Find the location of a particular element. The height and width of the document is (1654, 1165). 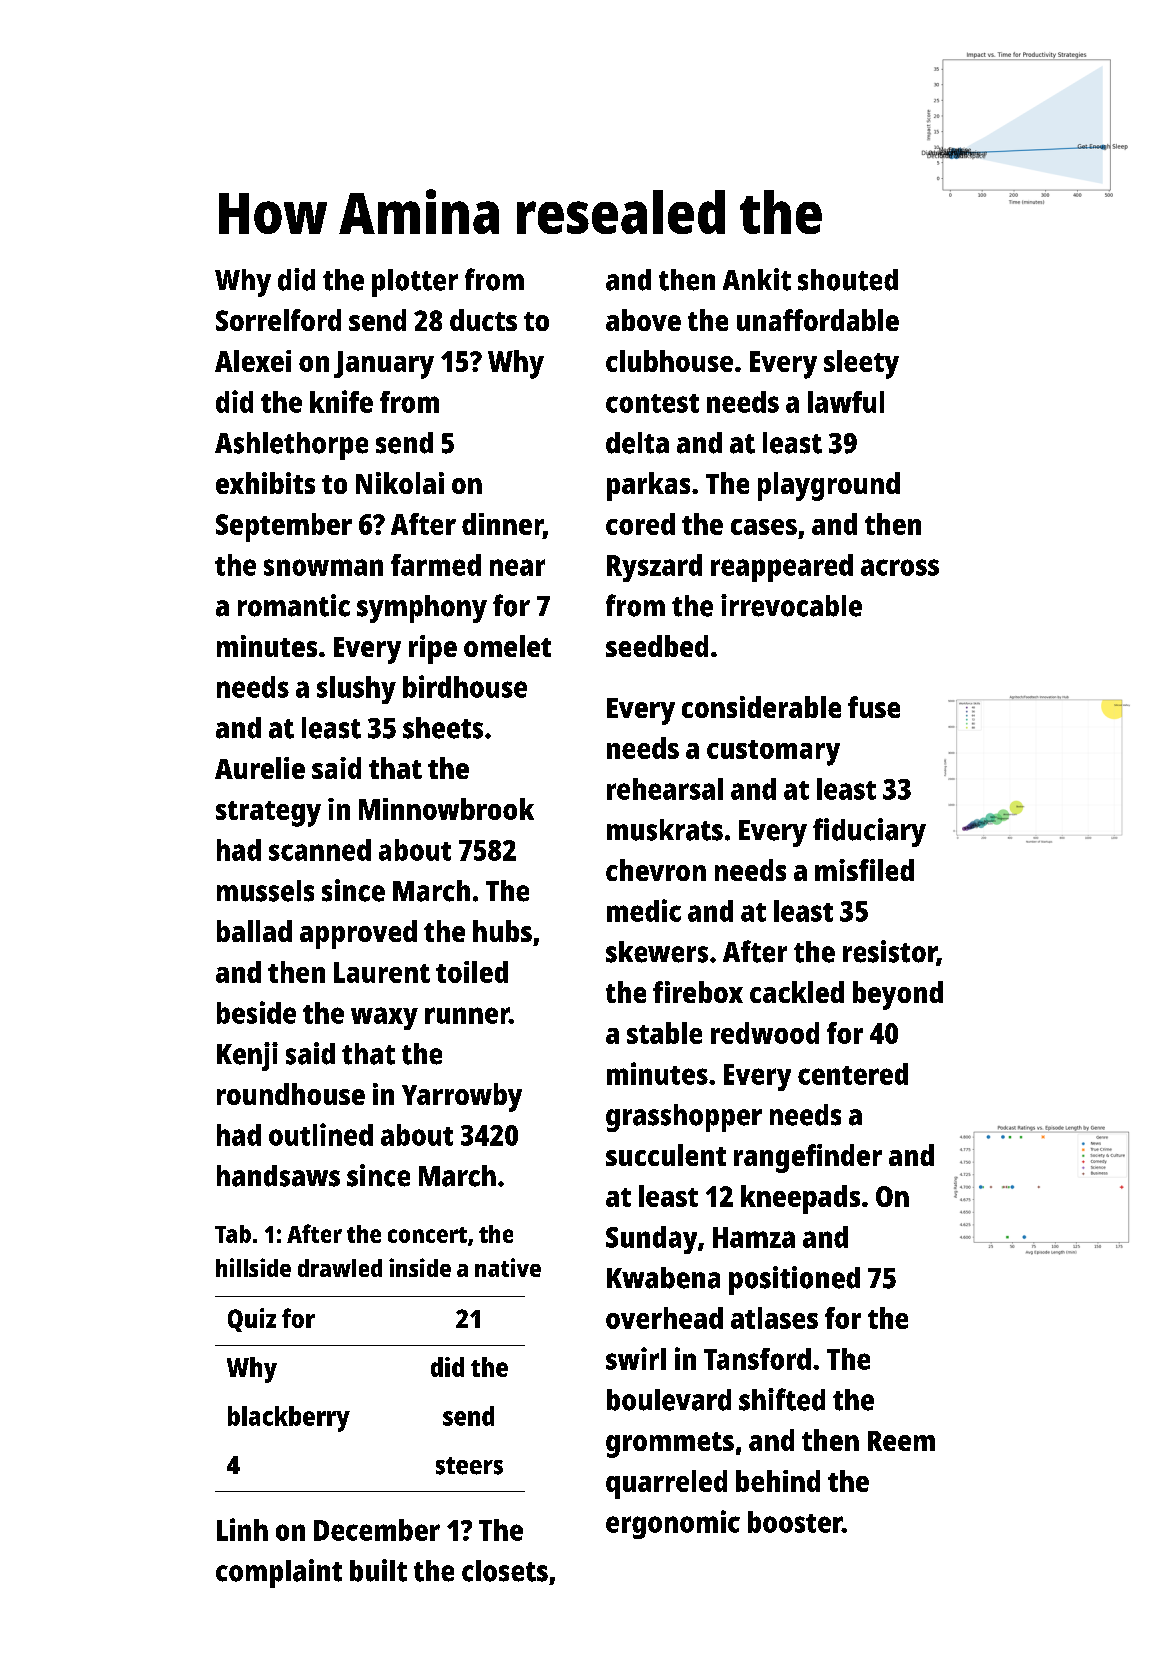

Nikolai is located at coordinates (400, 483).
